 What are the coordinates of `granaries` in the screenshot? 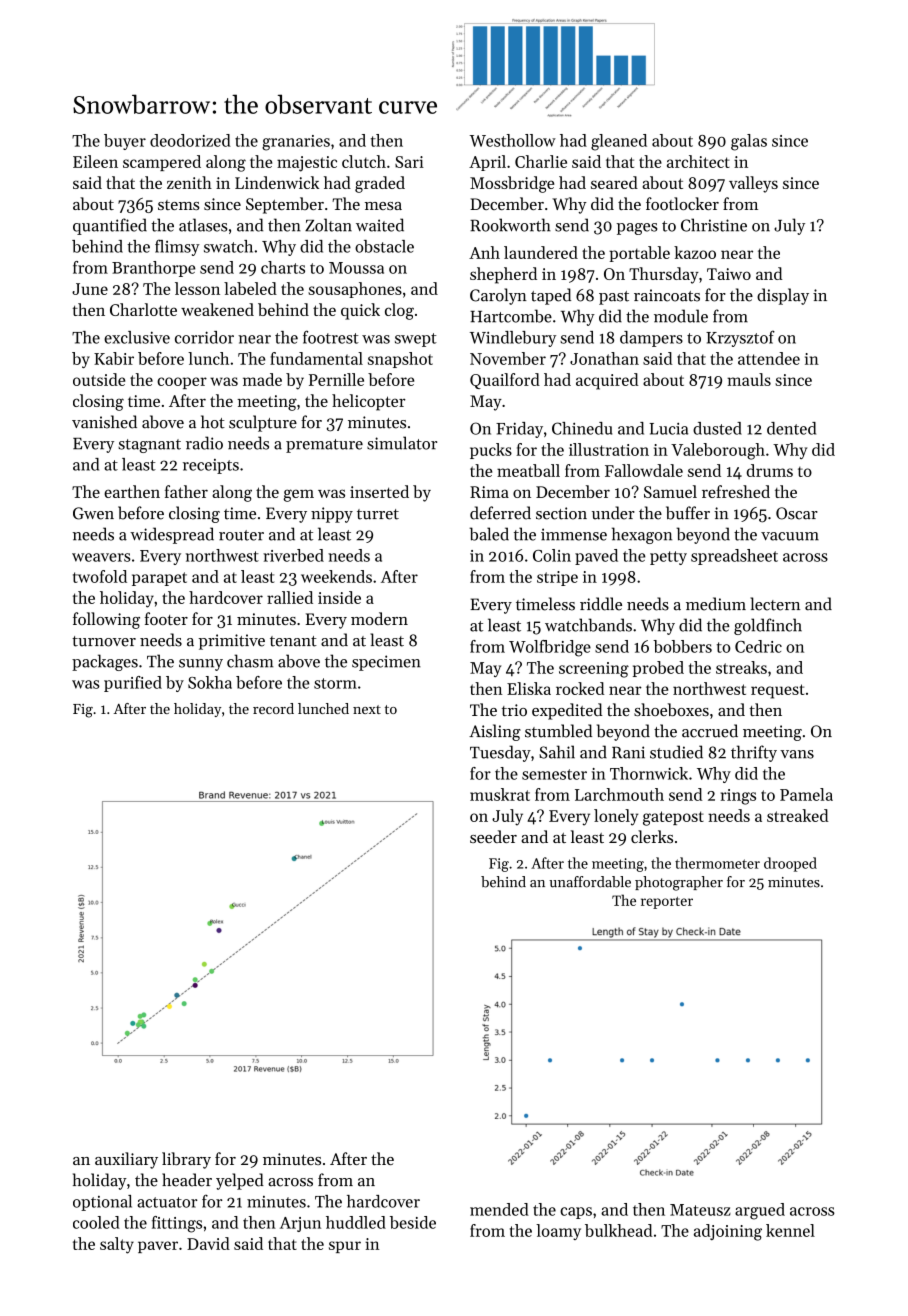 It's located at (296, 143).
